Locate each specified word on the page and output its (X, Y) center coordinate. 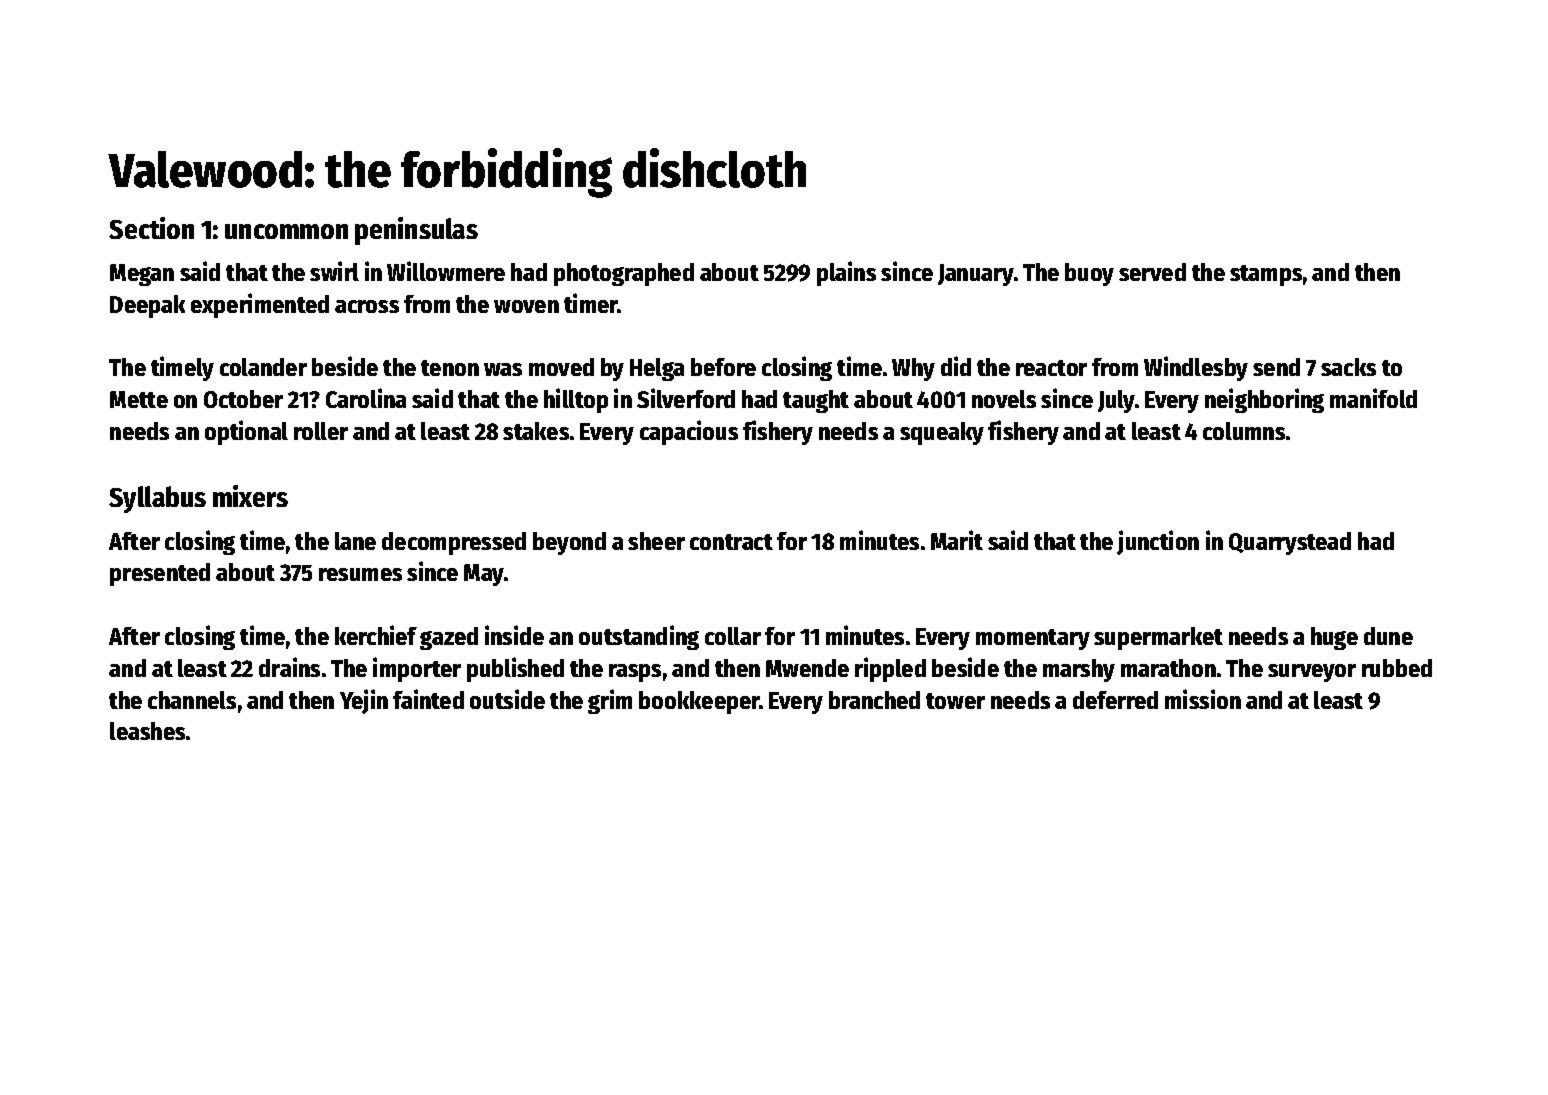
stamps (1266, 275)
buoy (1089, 274)
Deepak (147, 306)
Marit (957, 540)
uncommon (286, 231)
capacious (689, 432)
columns (1244, 431)
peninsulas (416, 231)
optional (246, 432)
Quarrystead (1290, 543)
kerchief (376, 635)
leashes (147, 731)
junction (1158, 542)
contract (731, 542)
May (484, 575)
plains (846, 273)
